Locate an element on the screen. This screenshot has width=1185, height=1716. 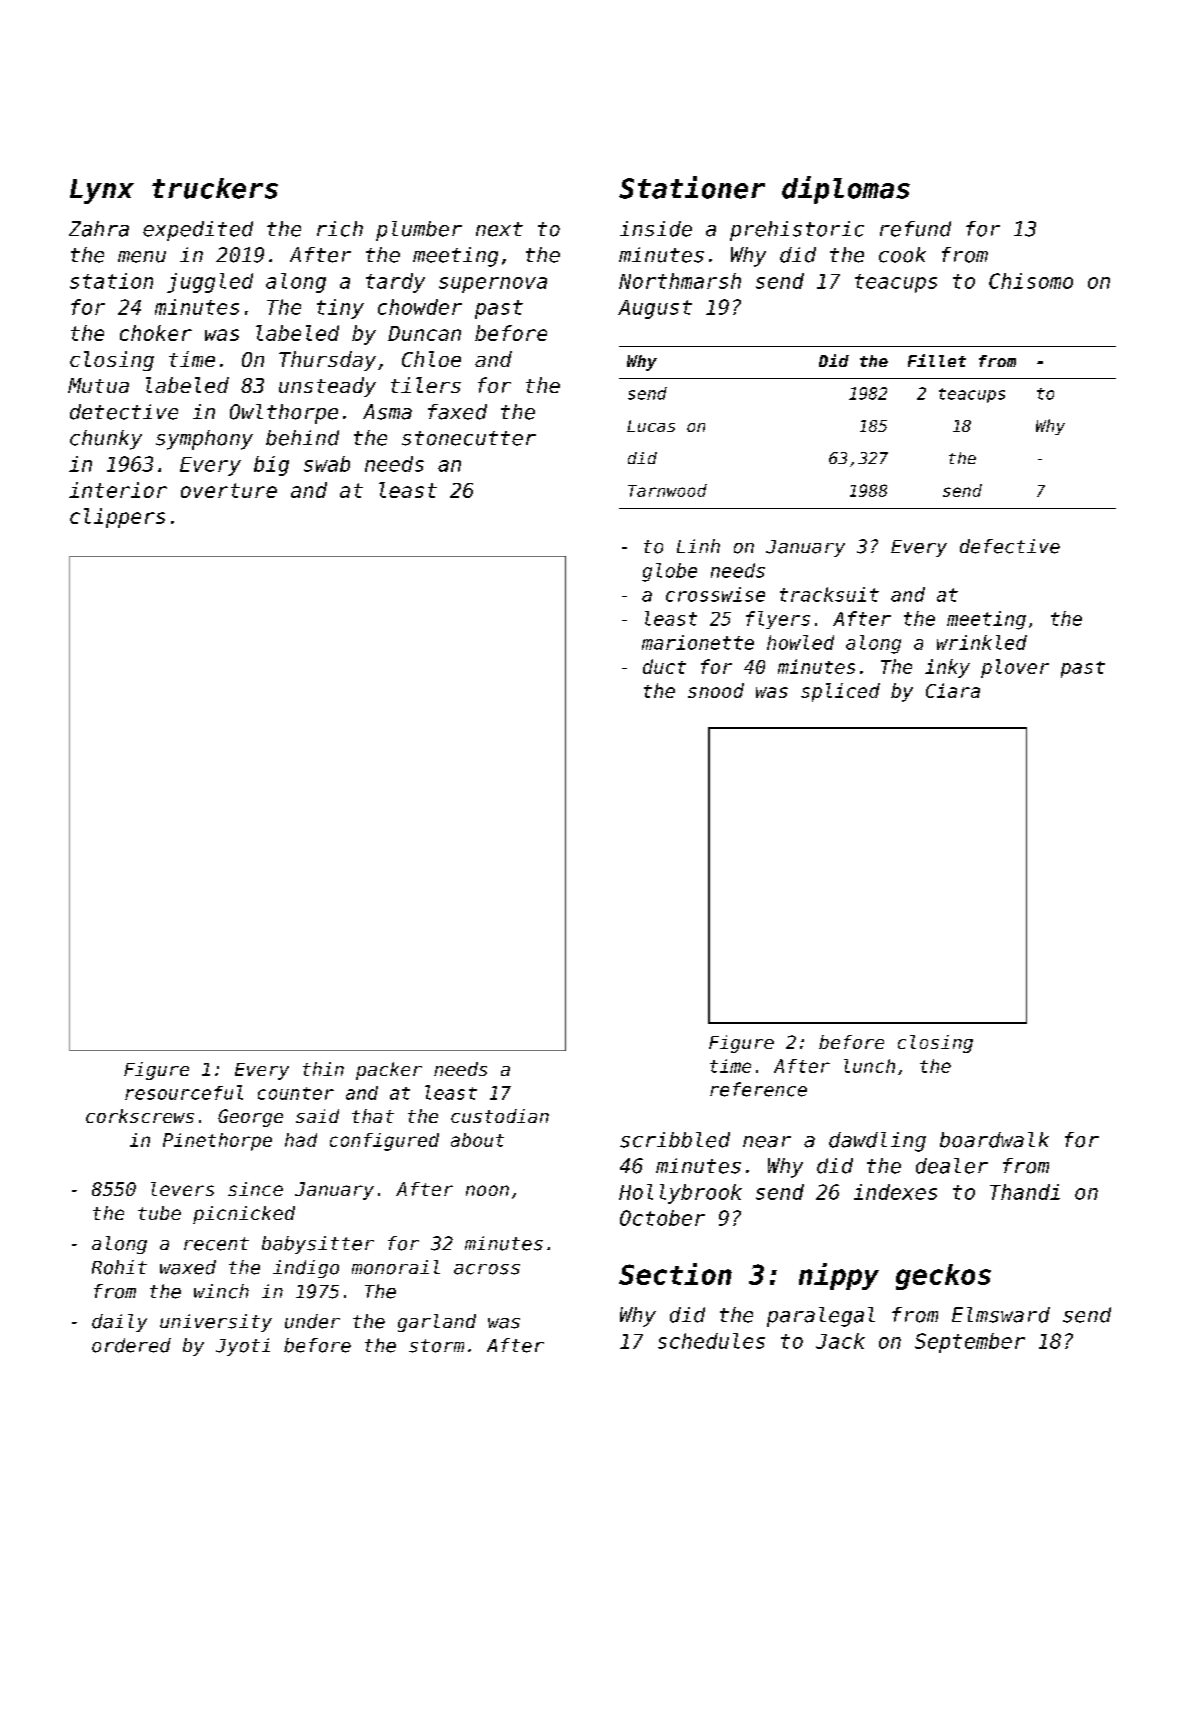
tardy is located at coordinates (395, 283).
